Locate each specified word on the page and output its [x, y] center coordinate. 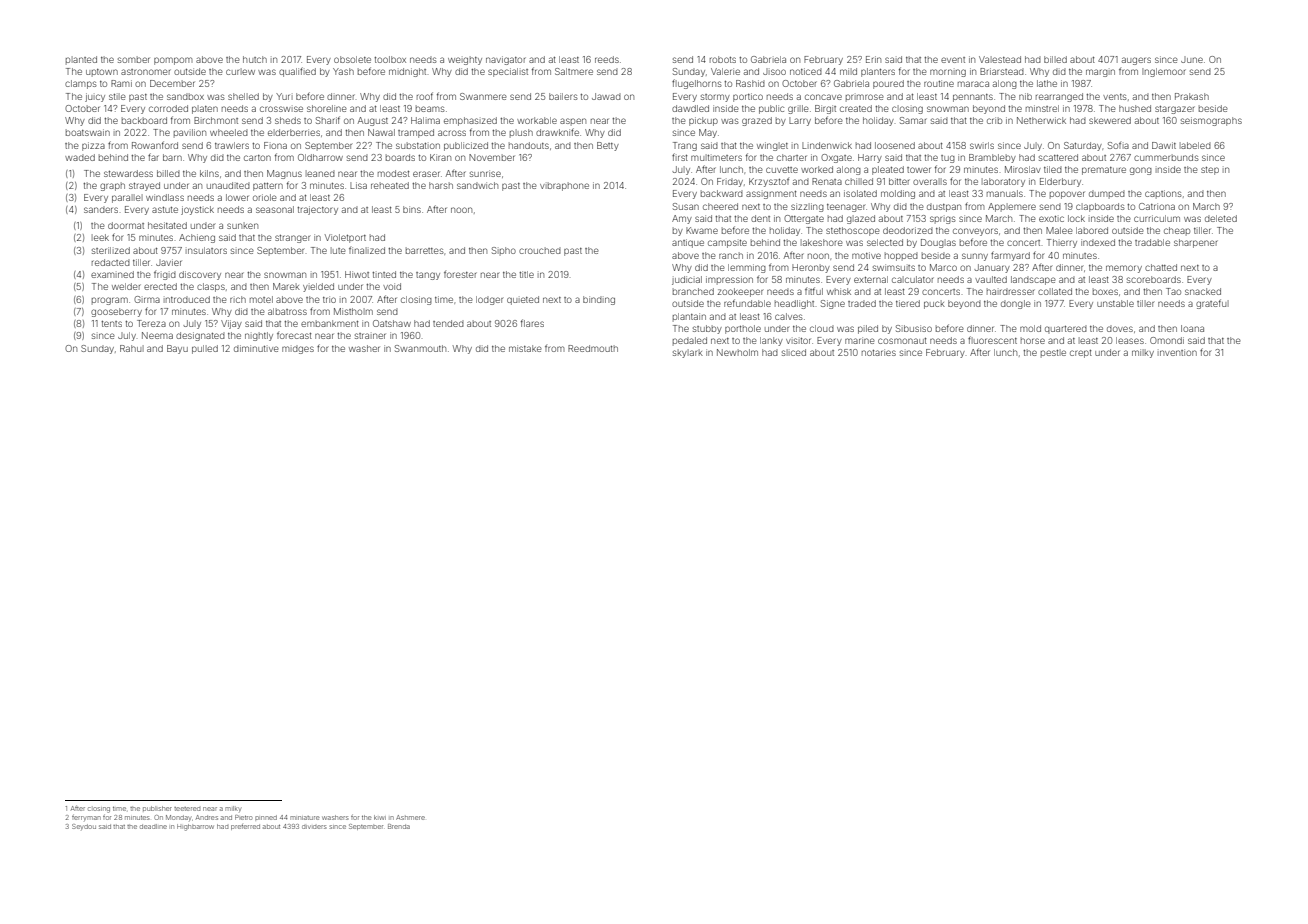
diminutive [256, 348]
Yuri [284, 96]
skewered [1110, 120]
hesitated [167, 225]
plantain [689, 317]
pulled [205, 349]
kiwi [380, 817]
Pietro [243, 817]
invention [1177, 352]
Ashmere [410, 817]
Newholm [737, 352]
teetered [187, 809]
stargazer [1175, 110]
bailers [563, 96]
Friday [730, 182]
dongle [1016, 304]
